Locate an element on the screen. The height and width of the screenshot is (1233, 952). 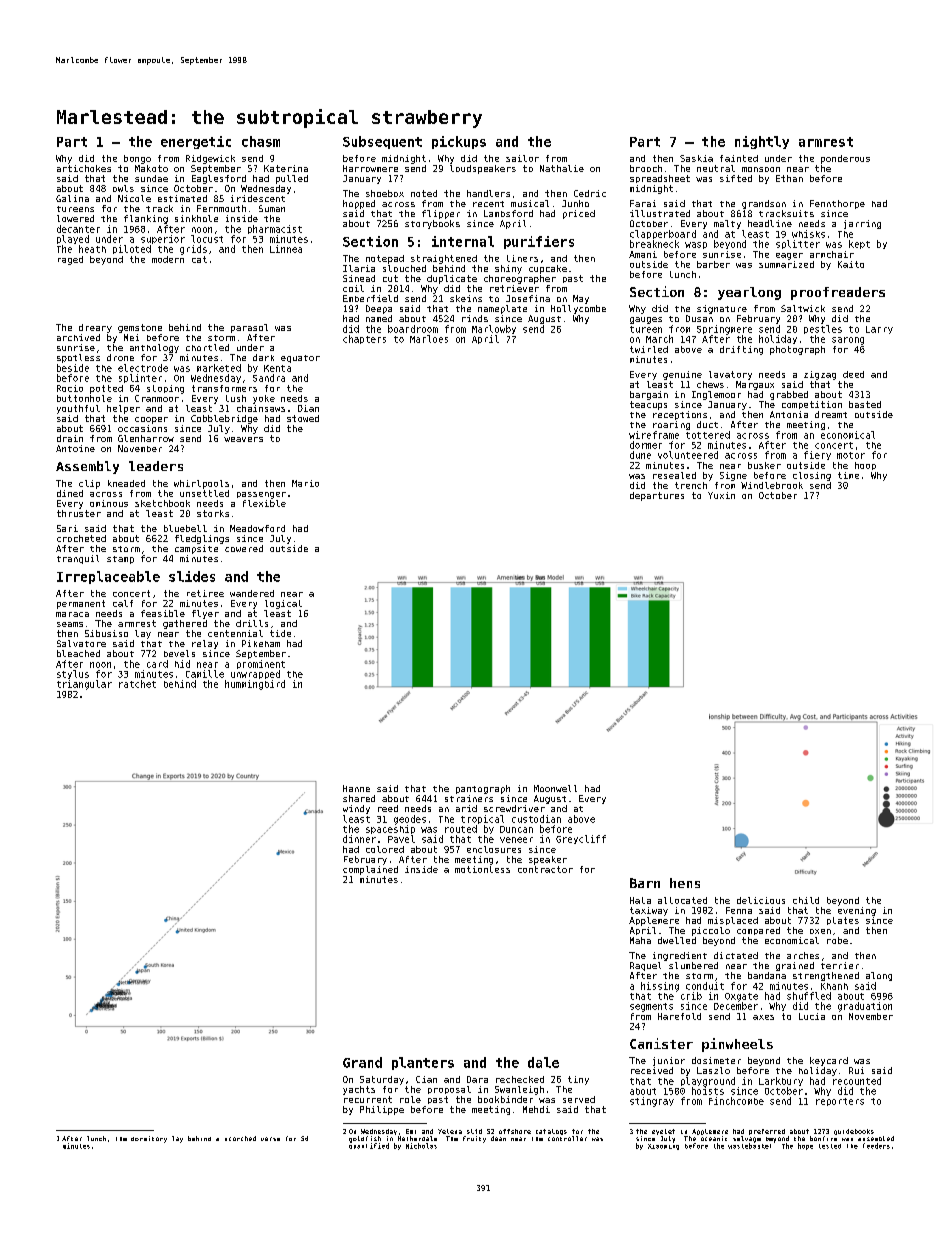
trench is located at coordinates (691, 485).
